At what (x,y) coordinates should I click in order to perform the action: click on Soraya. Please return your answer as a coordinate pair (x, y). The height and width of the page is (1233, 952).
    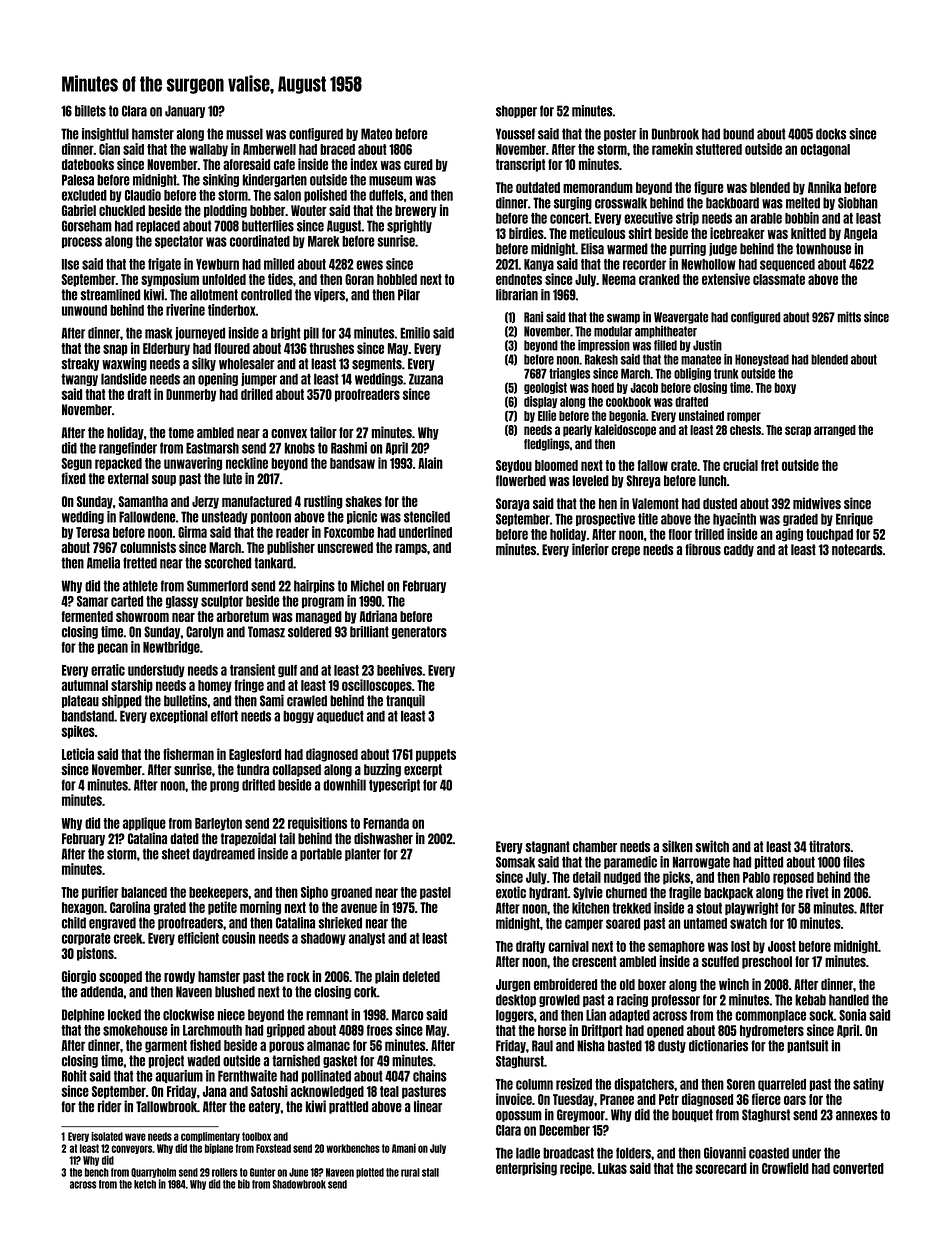
    Looking at the image, I should click on (513, 504).
